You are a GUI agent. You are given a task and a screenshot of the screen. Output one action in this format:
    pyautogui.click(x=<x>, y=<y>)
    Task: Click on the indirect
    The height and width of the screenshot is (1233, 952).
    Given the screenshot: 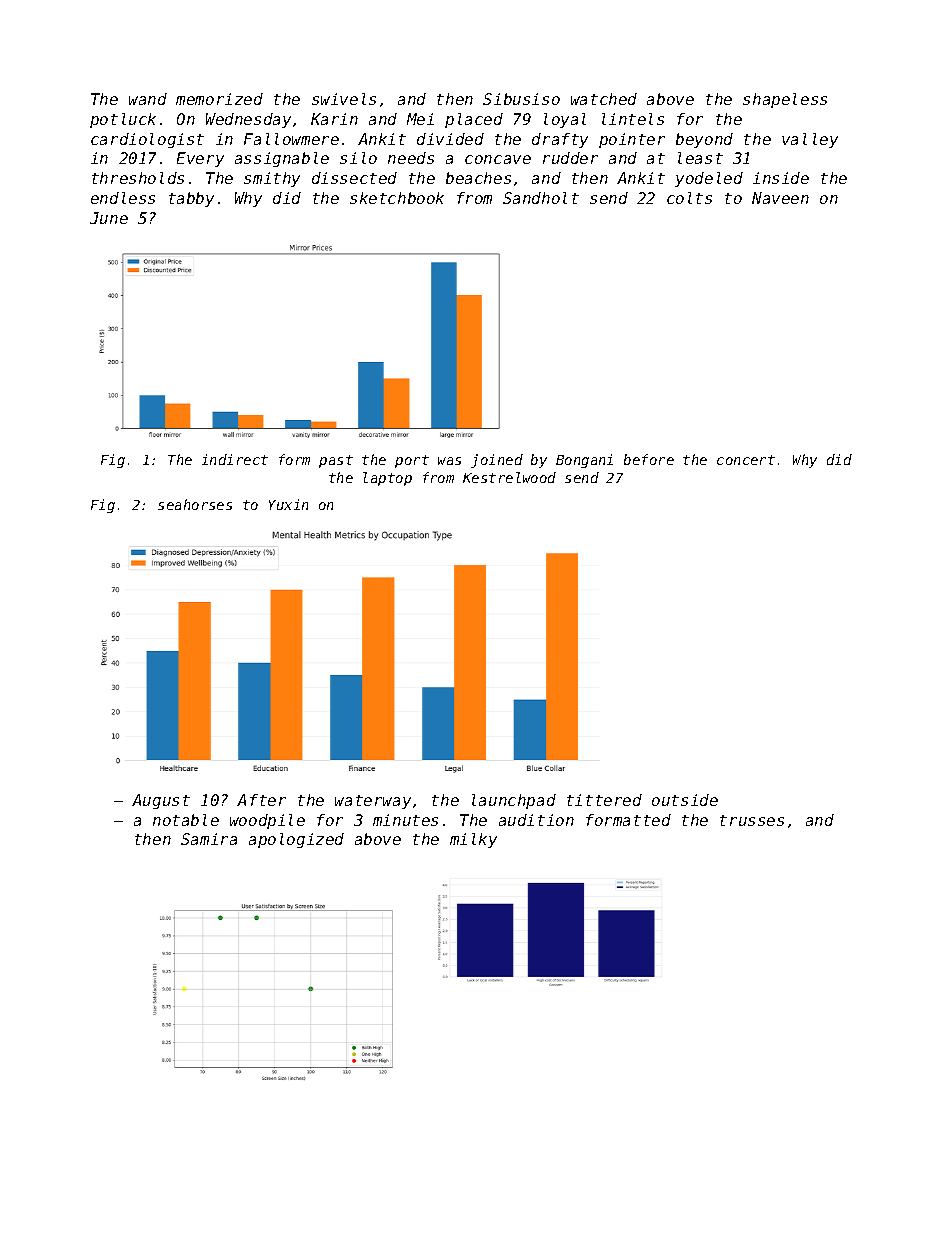 What is the action you would take?
    pyautogui.click(x=235, y=459)
